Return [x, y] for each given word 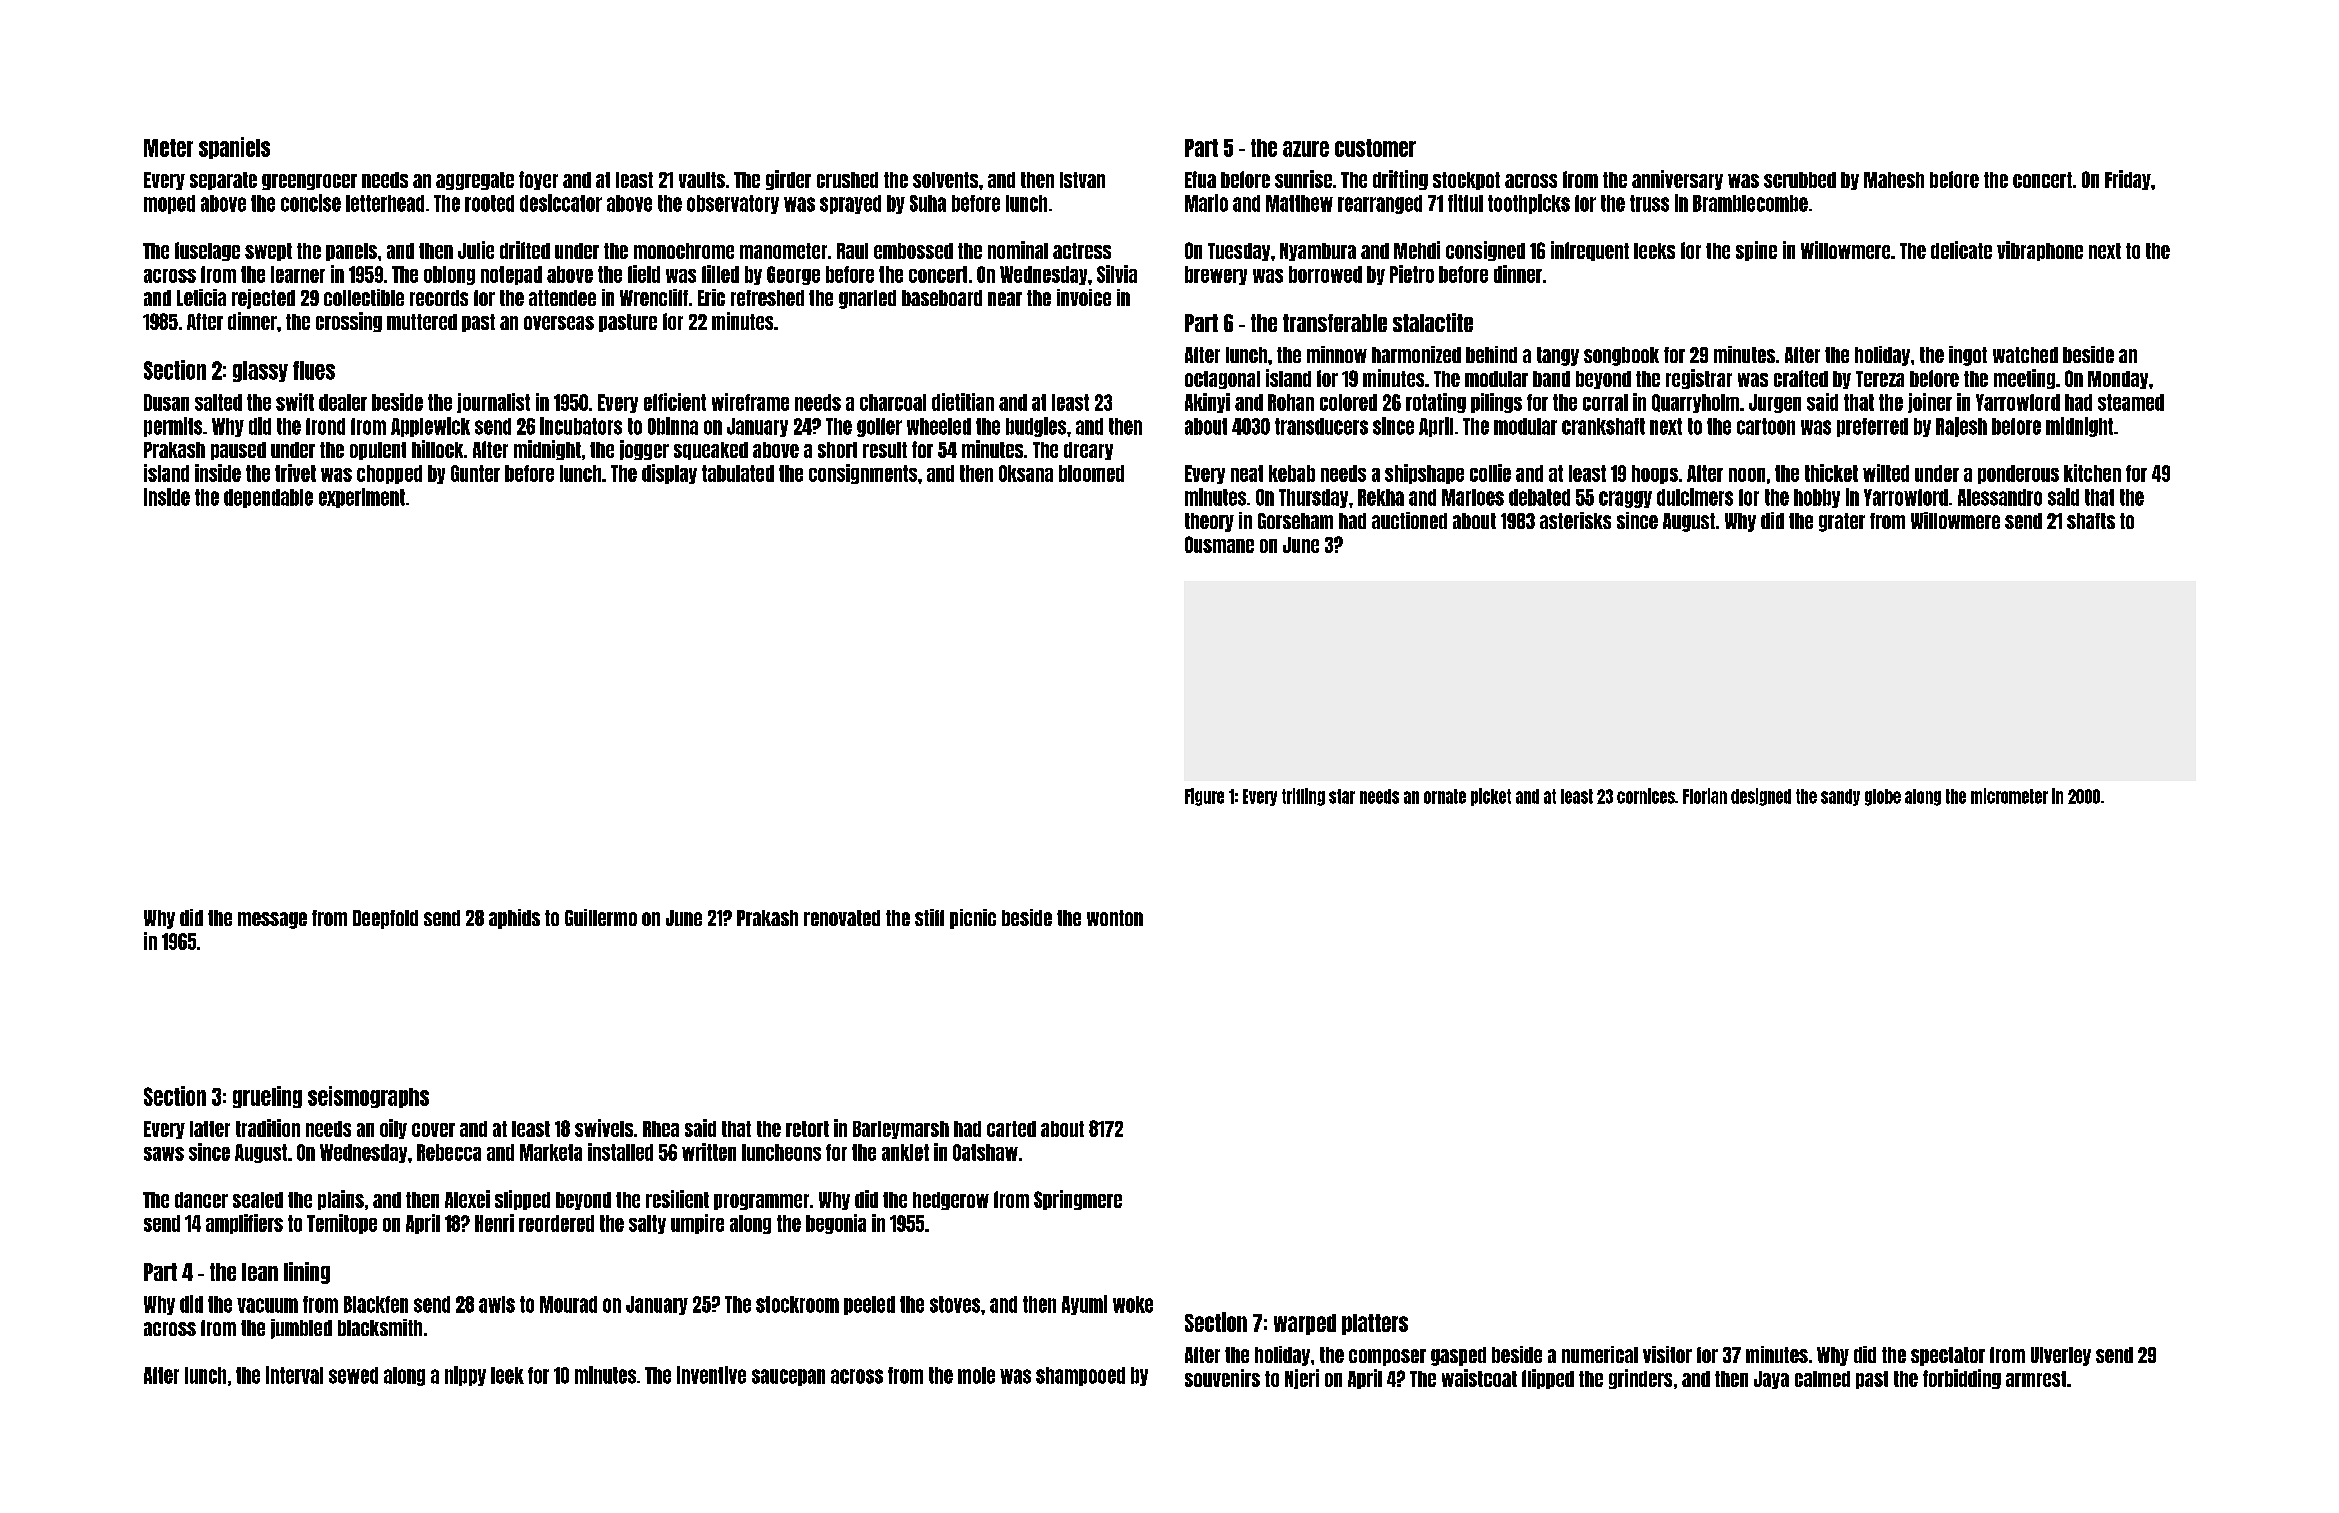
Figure [1204, 797]
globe [1883, 797]
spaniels [234, 148]
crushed [847, 180]
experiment [362, 498]
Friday [2128, 180]
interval [294, 1375]
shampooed [1080, 1376]
